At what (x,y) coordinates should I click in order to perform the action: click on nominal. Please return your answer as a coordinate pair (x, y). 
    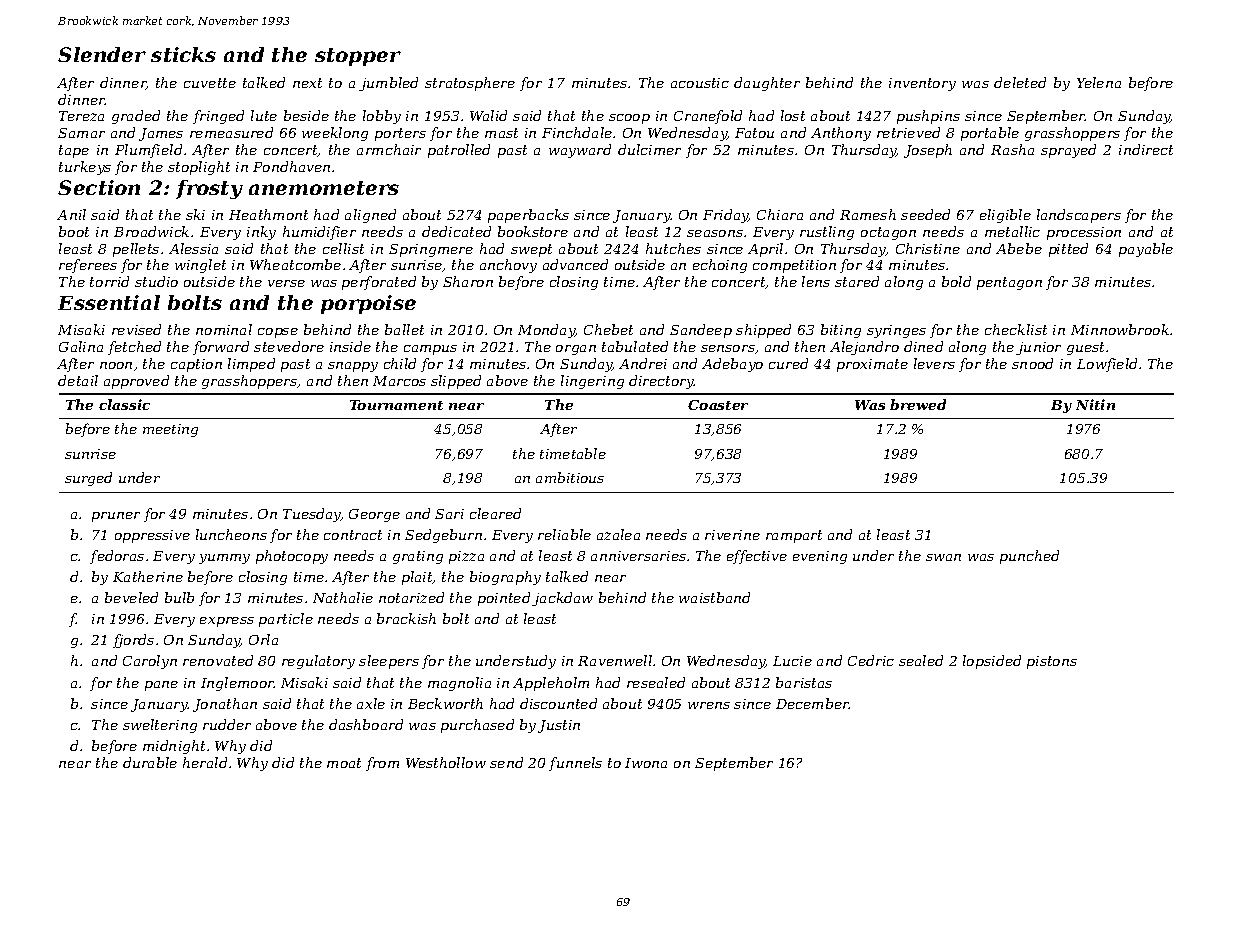
    Looking at the image, I should click on (224, 329).
